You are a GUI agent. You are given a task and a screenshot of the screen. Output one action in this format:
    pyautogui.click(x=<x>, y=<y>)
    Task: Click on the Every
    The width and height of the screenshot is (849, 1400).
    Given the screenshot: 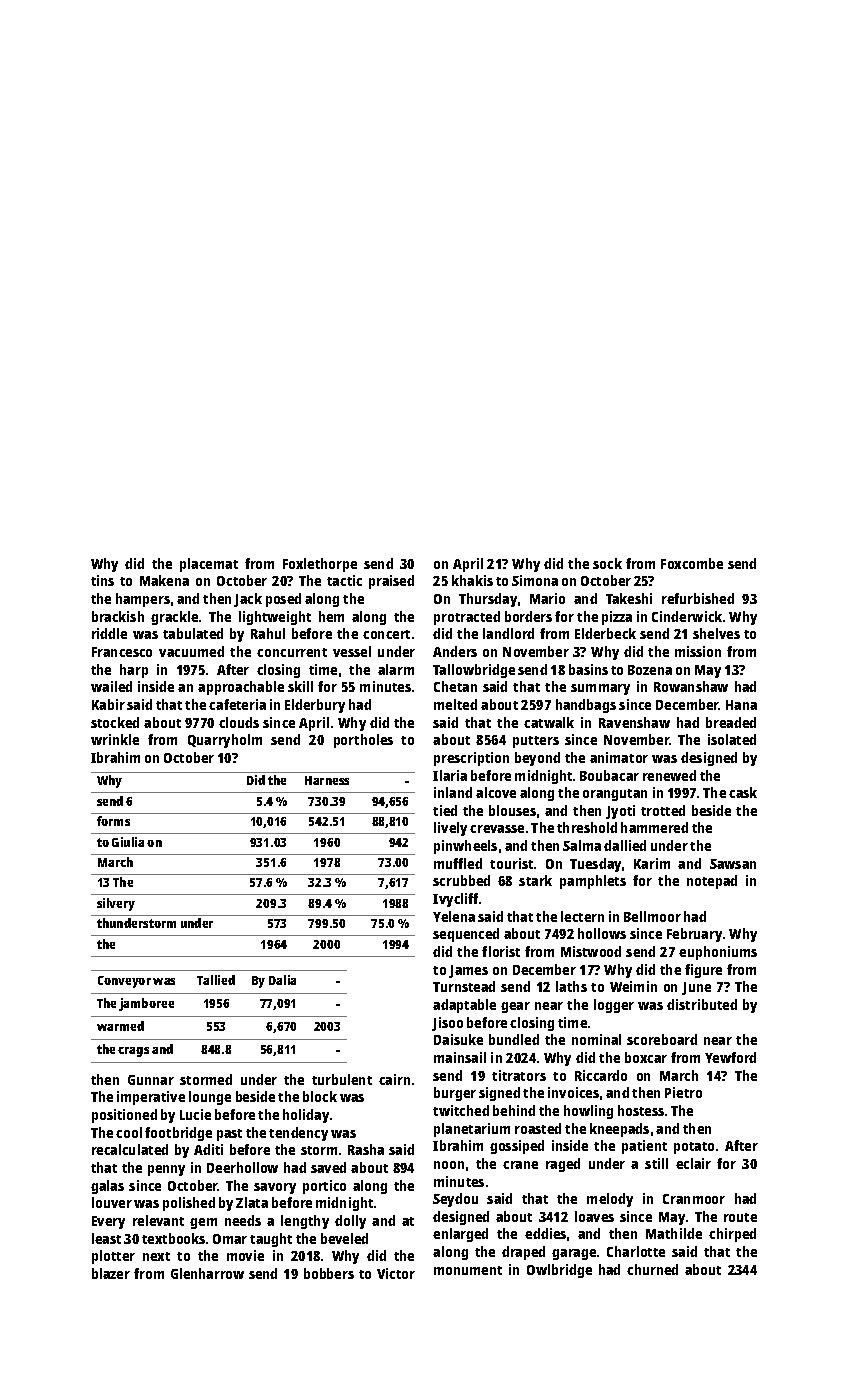 What is the action you would take?
    pyautogui.click(x=108, y=1222)
